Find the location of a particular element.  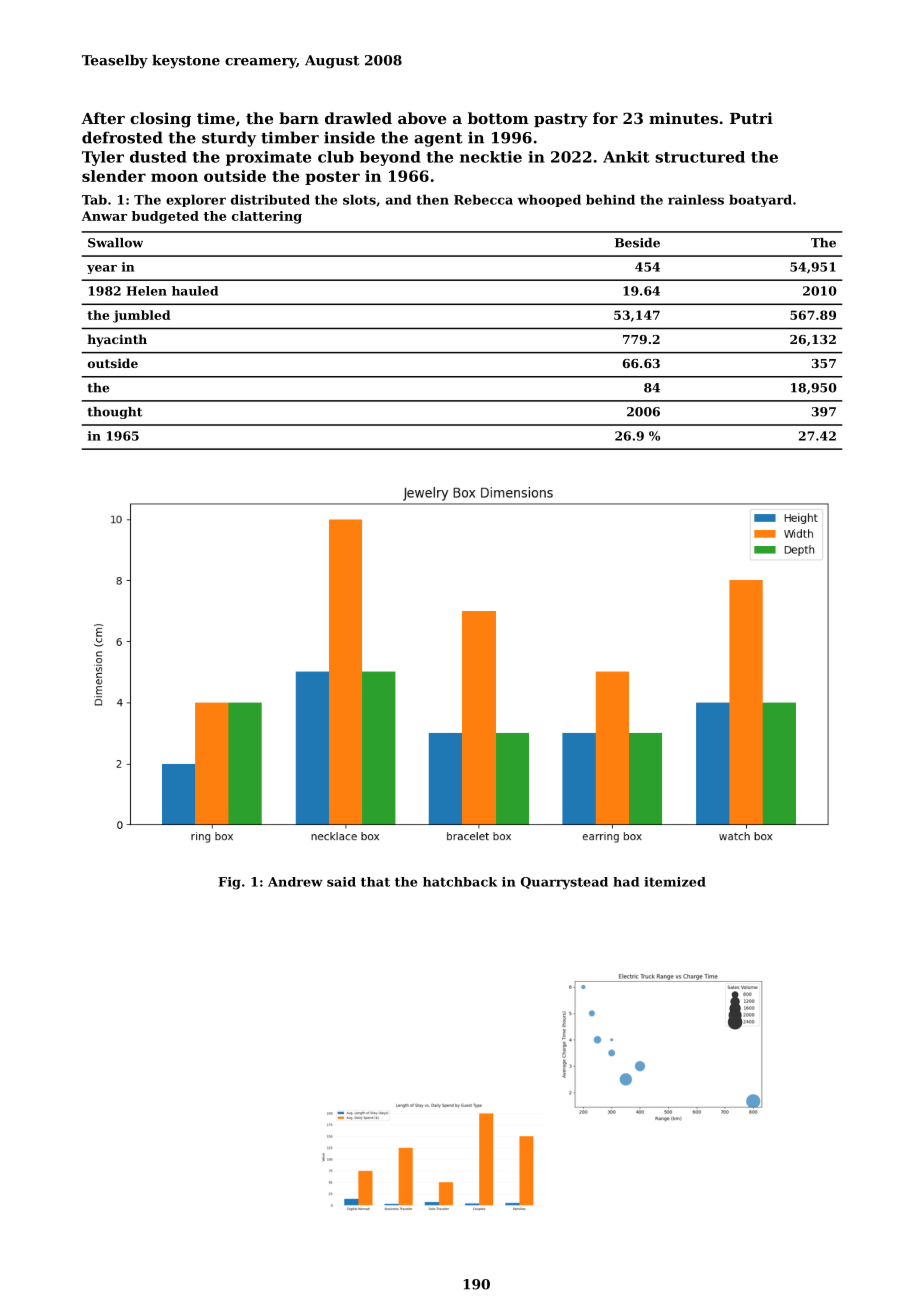

thought is located at coordinates (115, 413).
